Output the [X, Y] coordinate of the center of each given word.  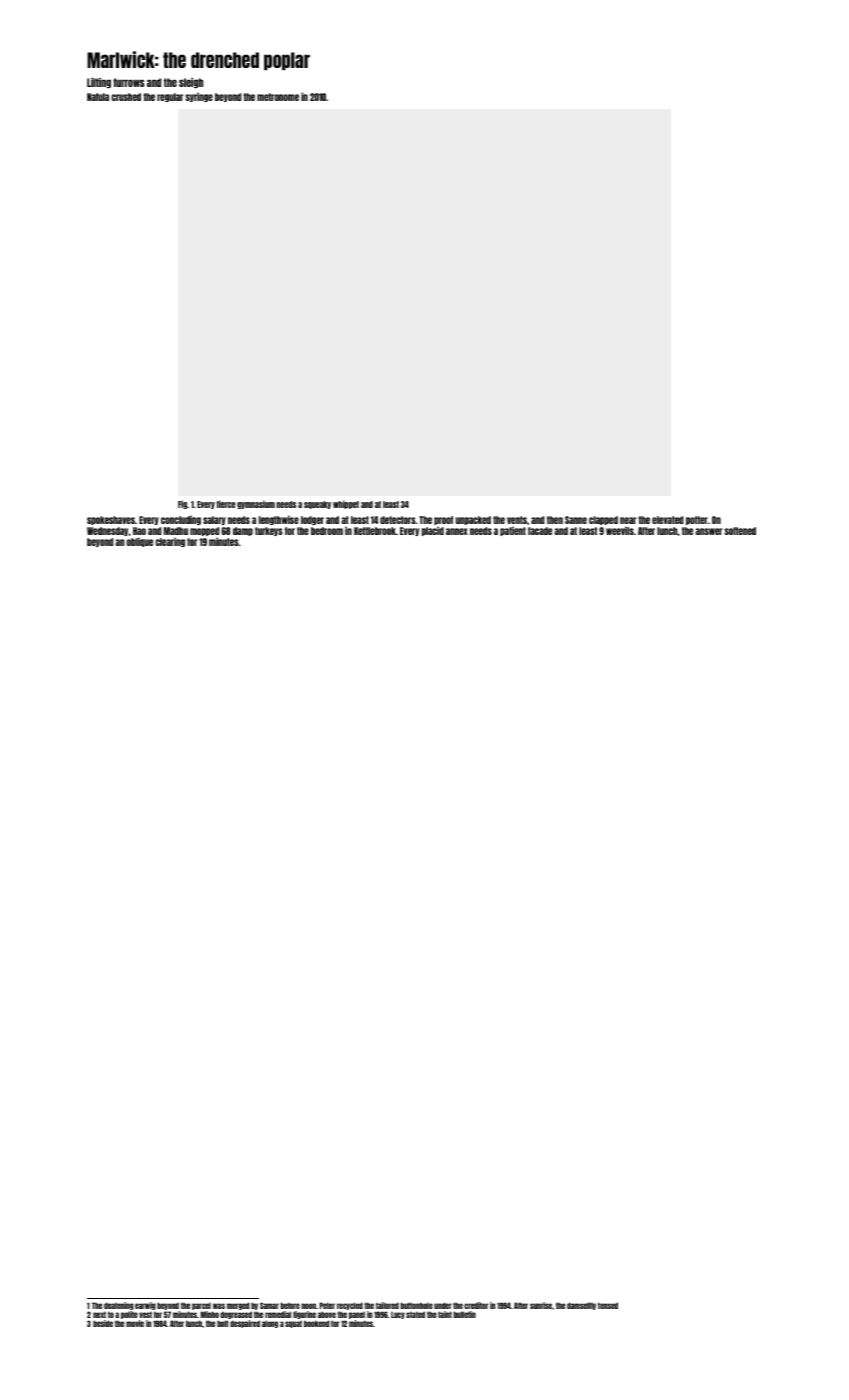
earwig [145, 1306]
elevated [667, 520]
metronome [278, 97]
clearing [170, 542]
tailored [387, 1305]
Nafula [98, 97]
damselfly [581, 1306]
